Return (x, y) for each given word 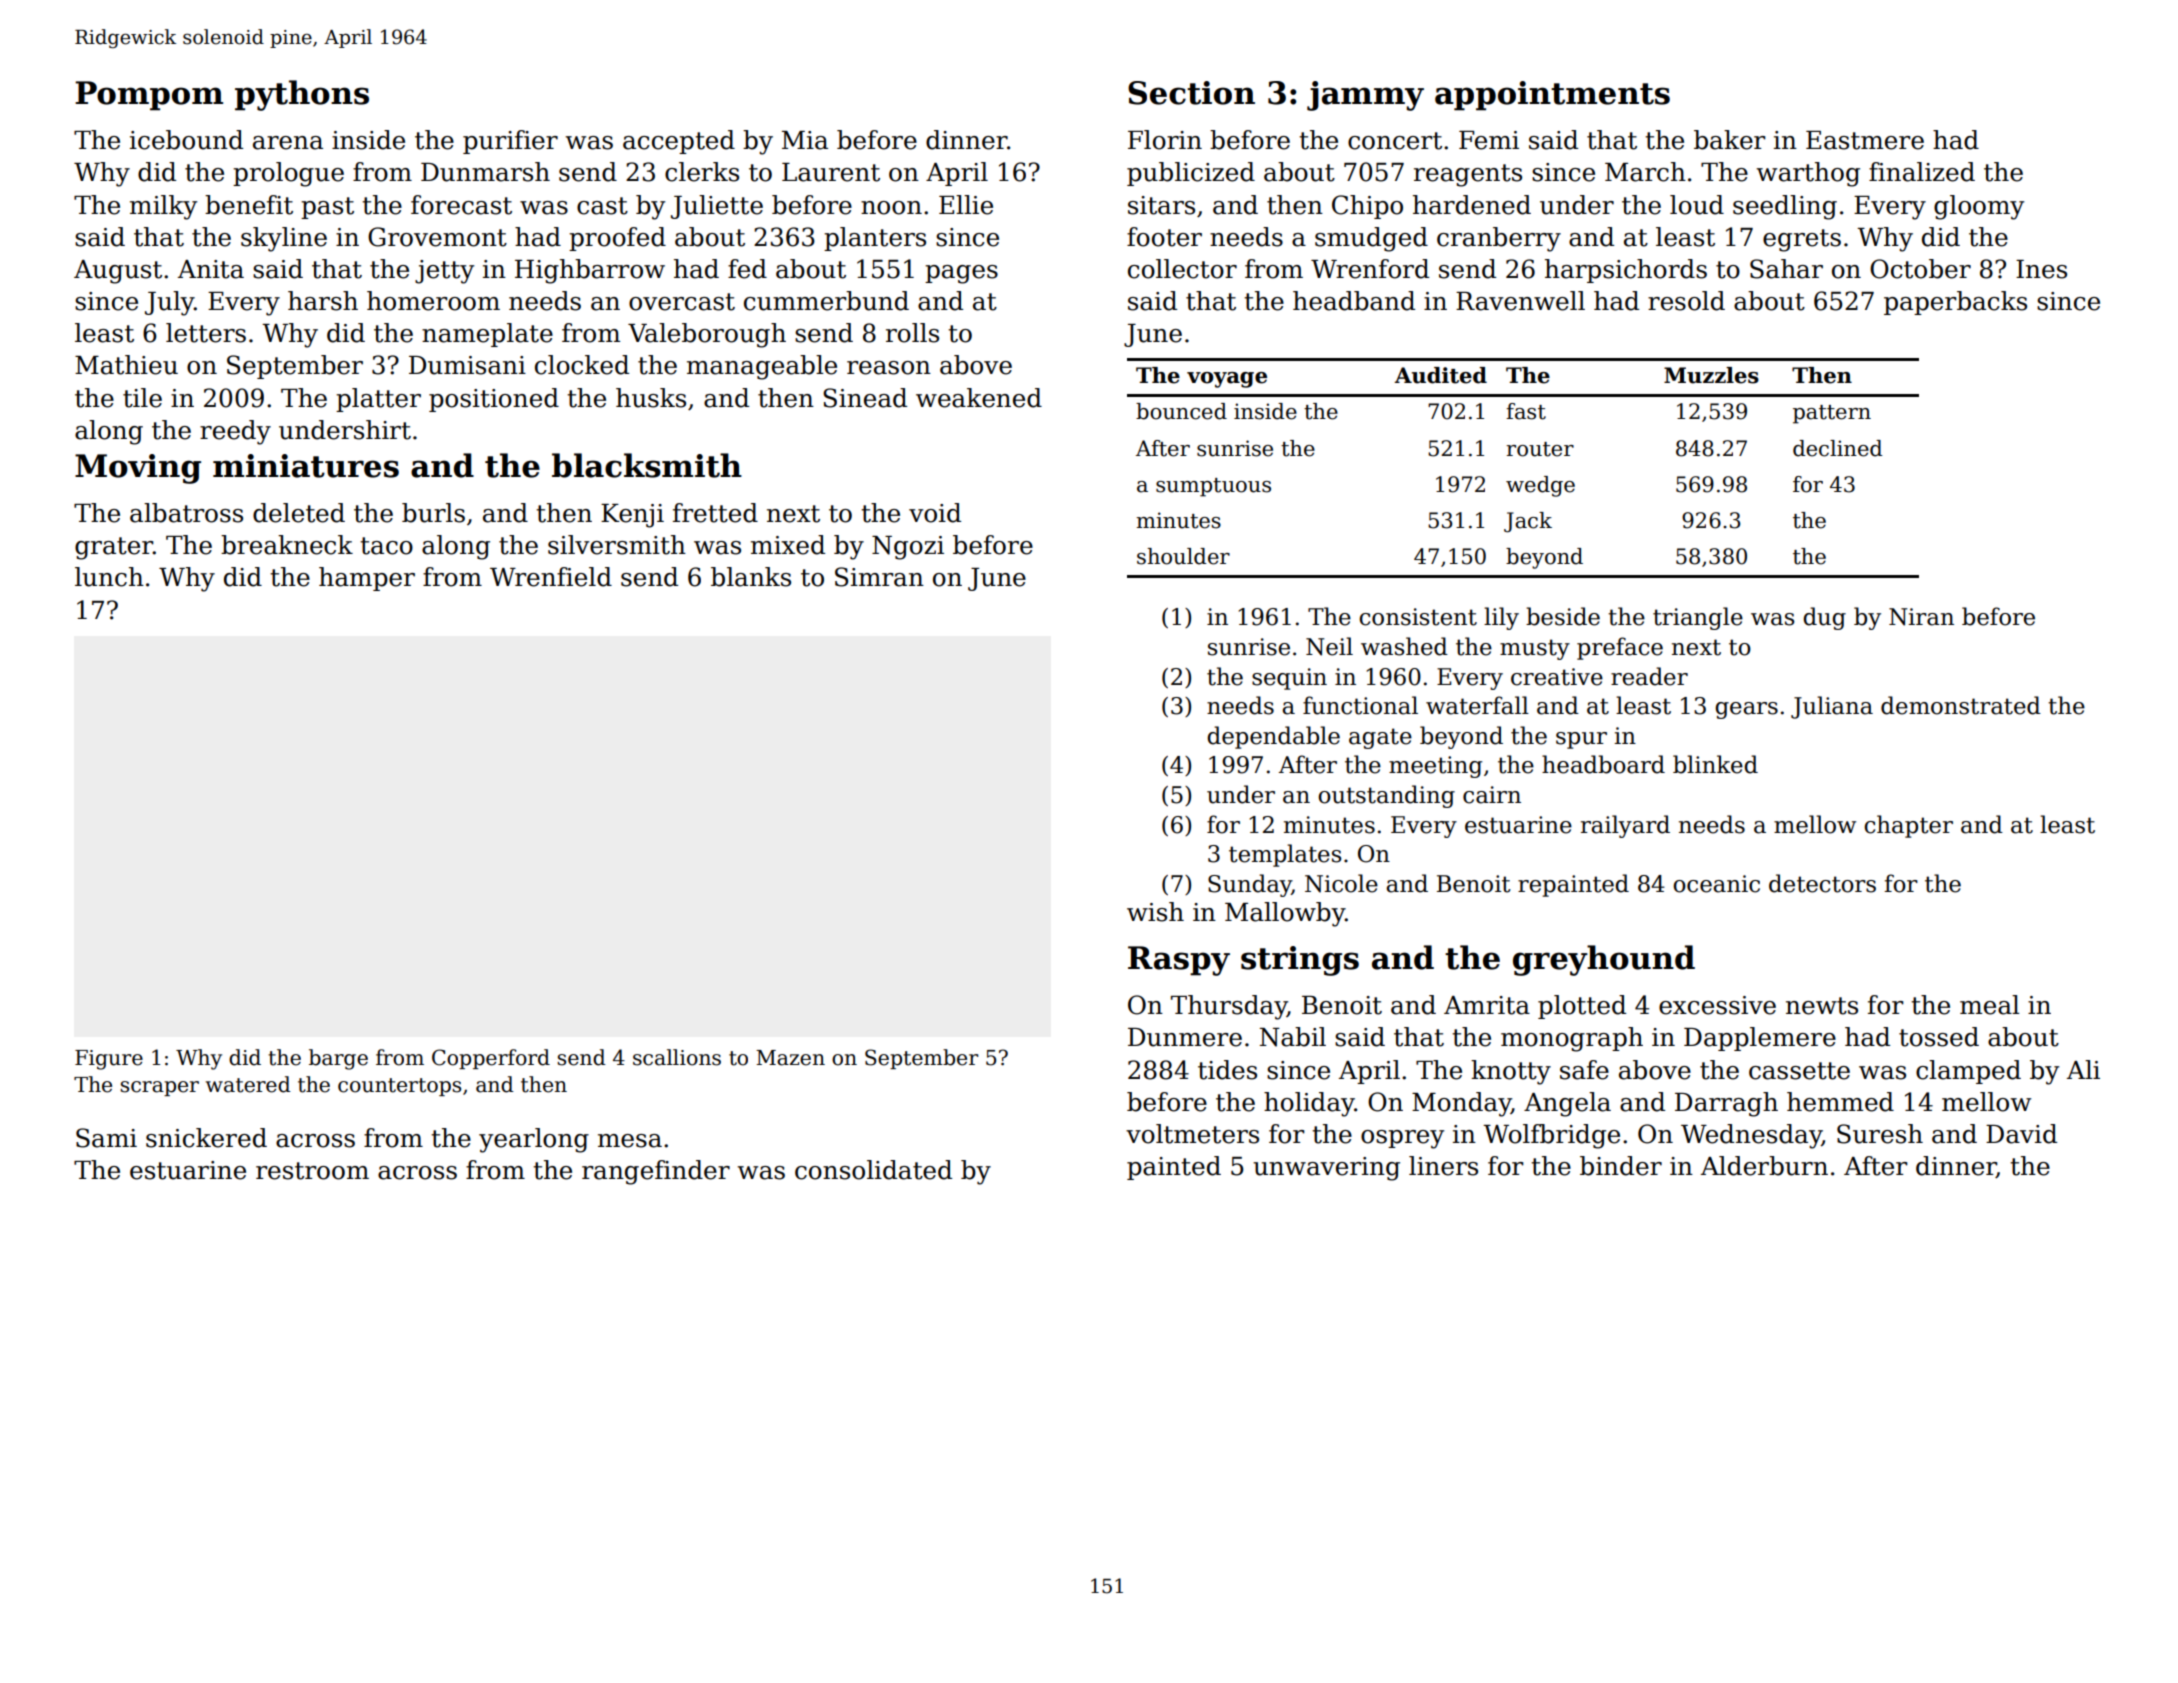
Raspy (1179, 961)
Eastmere (1865, 140)
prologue (288, 174)
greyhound (1604, 960)
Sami (106, 1138)
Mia (805, 140)
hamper (367, 579)
